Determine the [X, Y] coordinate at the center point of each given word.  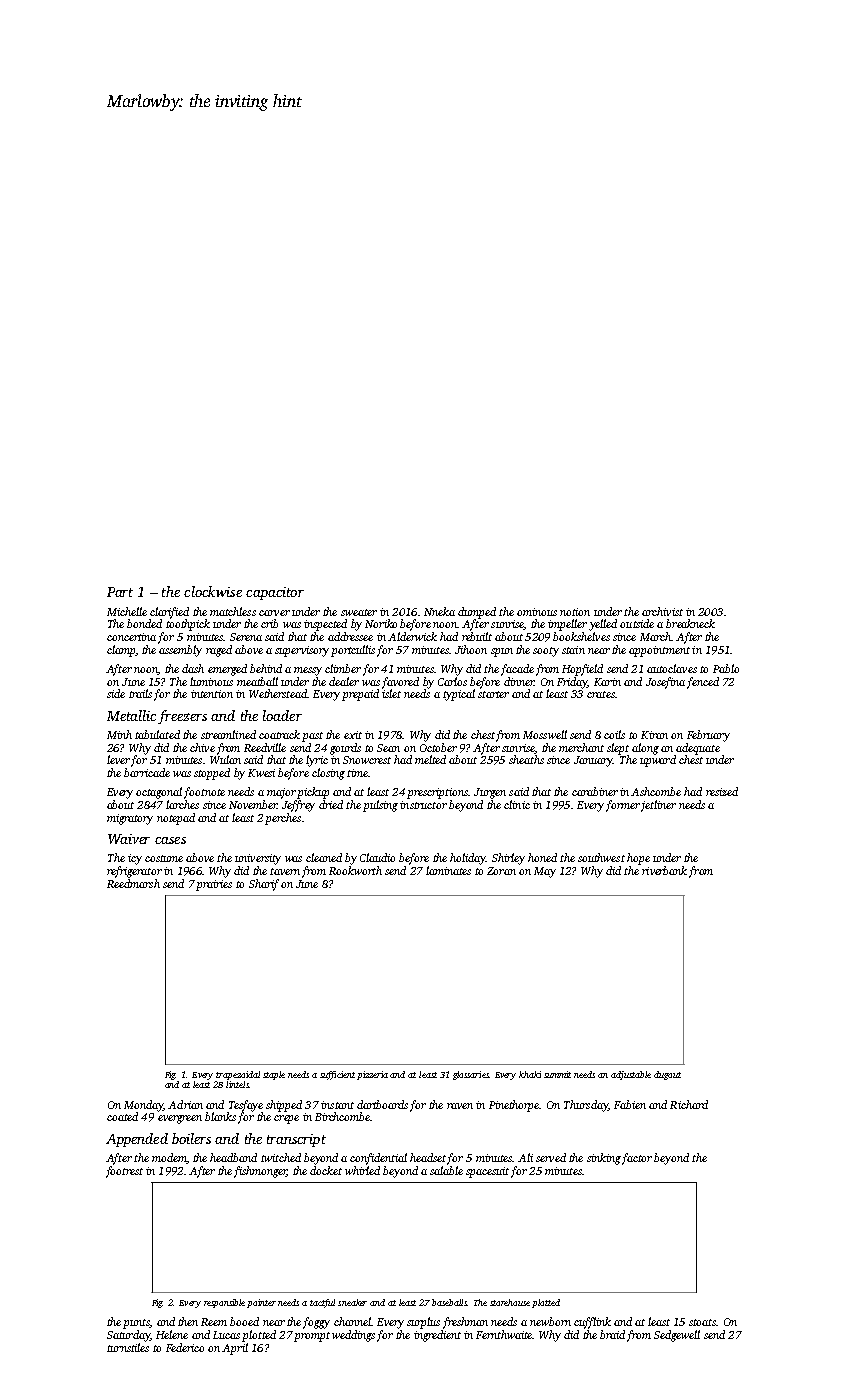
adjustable [631, 1075]
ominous [537, 612]
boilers [191, 1138]
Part [120, 592]
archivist [662, 611]
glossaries [471, 1075]
